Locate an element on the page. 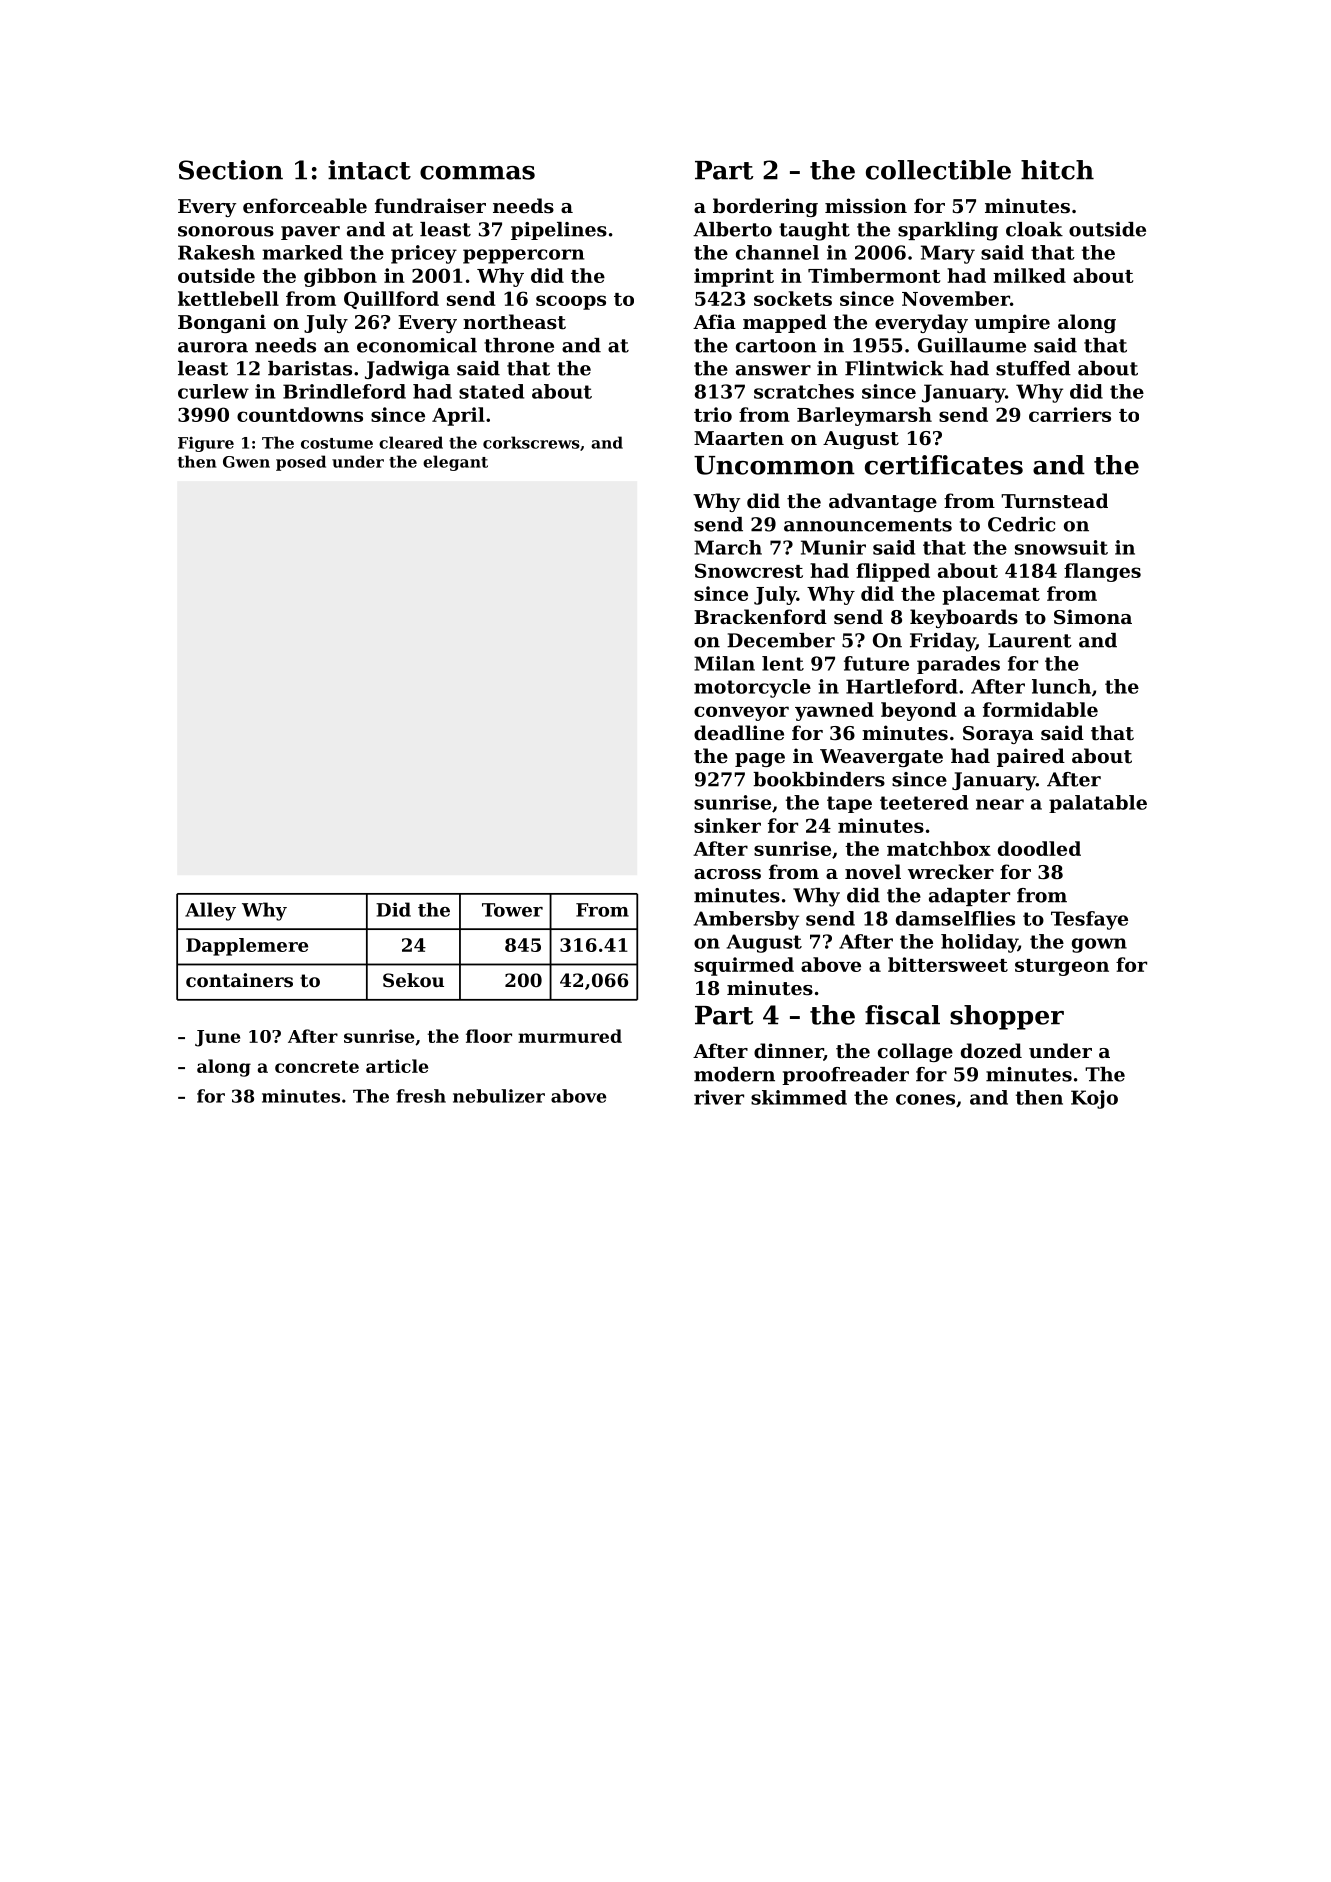 The image size is (1331, 1882). milked is located at coordinates (1029, 275).
